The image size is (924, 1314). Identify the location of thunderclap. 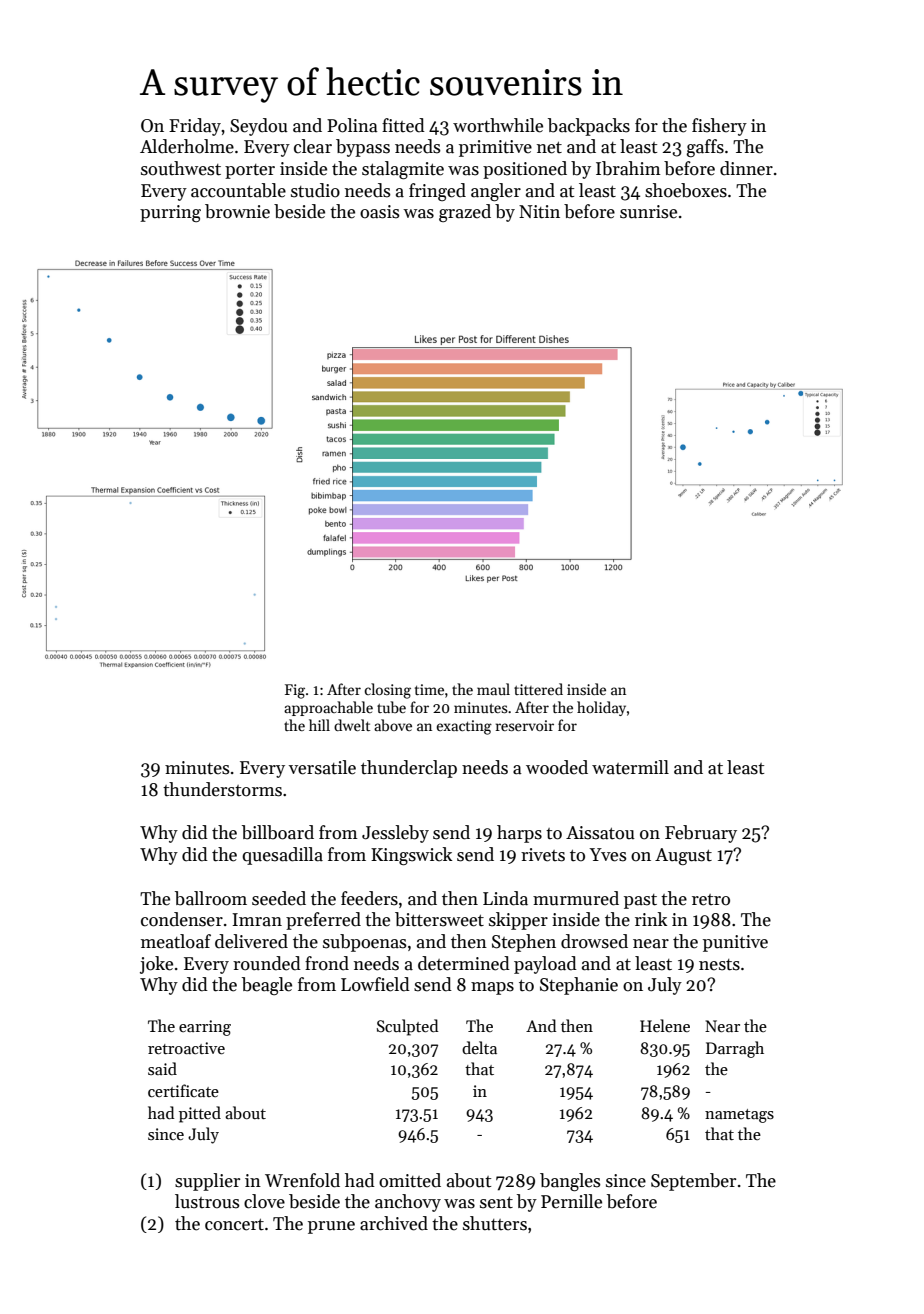
(409, 769).
